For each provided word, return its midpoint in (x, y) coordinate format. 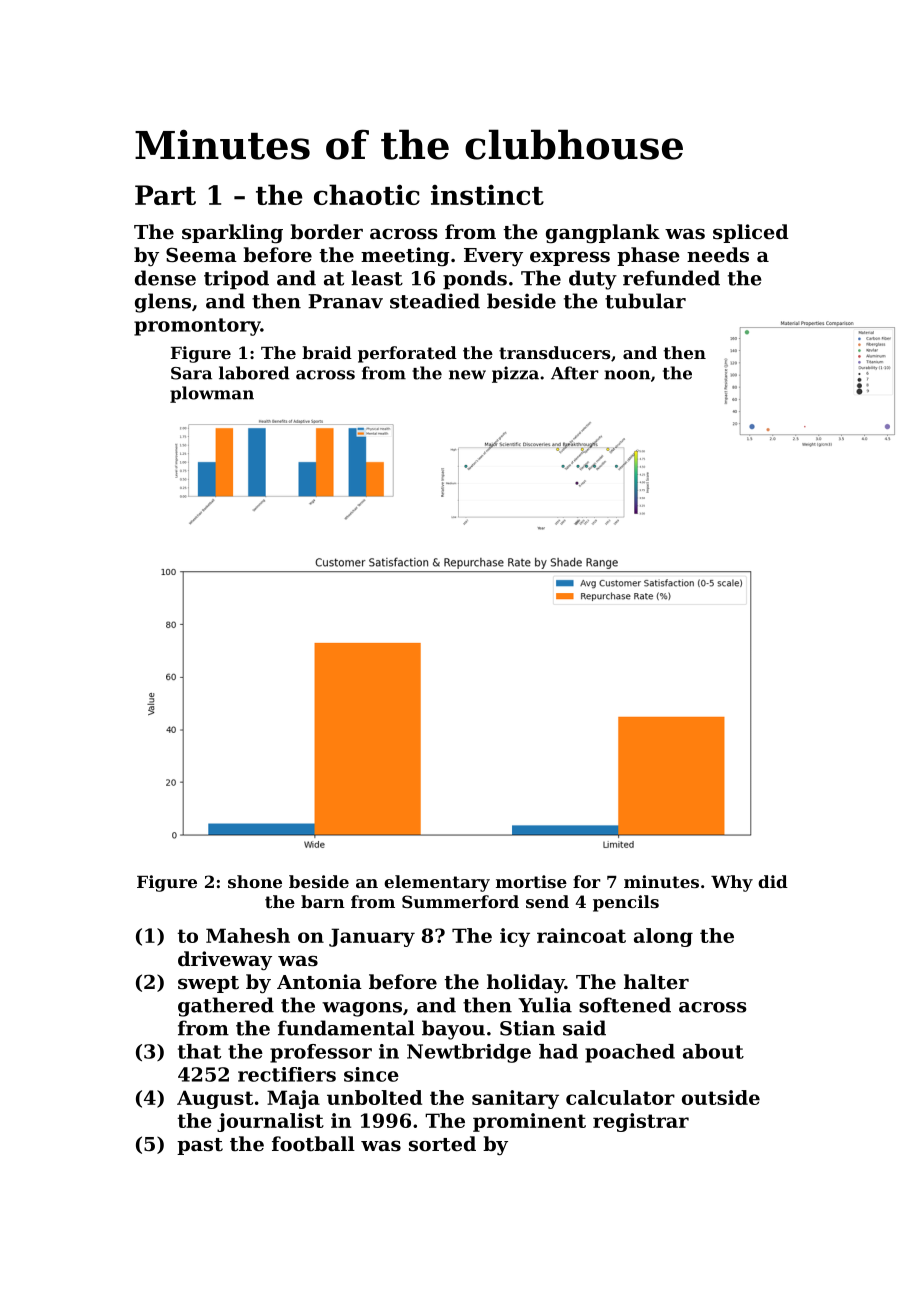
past (200, 1146)
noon (627, 375)
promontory (197, 327)
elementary (437, 883)
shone (255, 881)
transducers (554, 352)
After (575, 373)
